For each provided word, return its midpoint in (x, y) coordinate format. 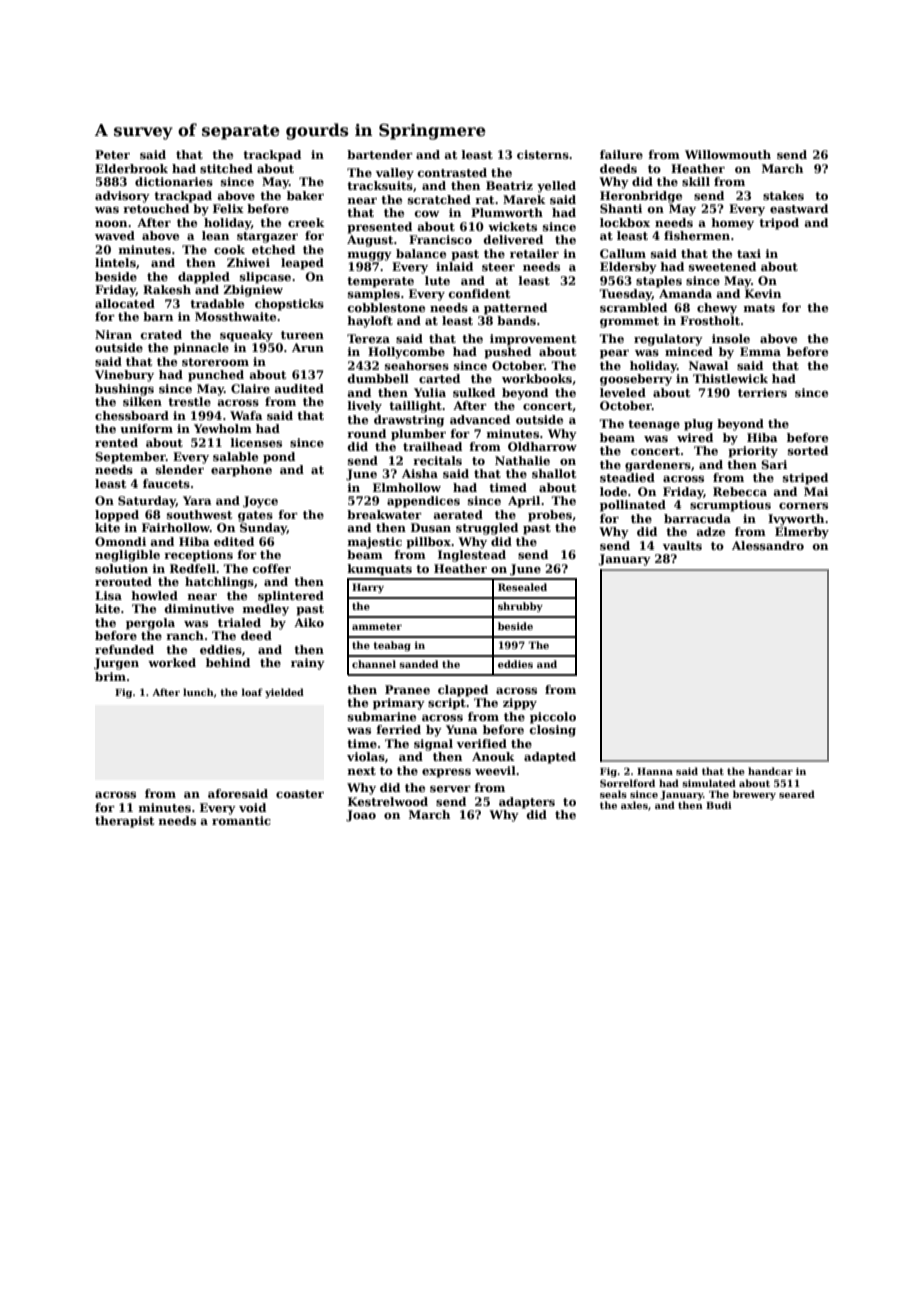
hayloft (370, 322)
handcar (770, 771)
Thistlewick (730, 378)
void (252, 807)
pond (279, 458)
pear (614, 354)
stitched (226, 168)
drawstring (409, 421)
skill (696, 181)
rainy (308, 664)
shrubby (520, 607)
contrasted (452, 172)
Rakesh (167, 289)
